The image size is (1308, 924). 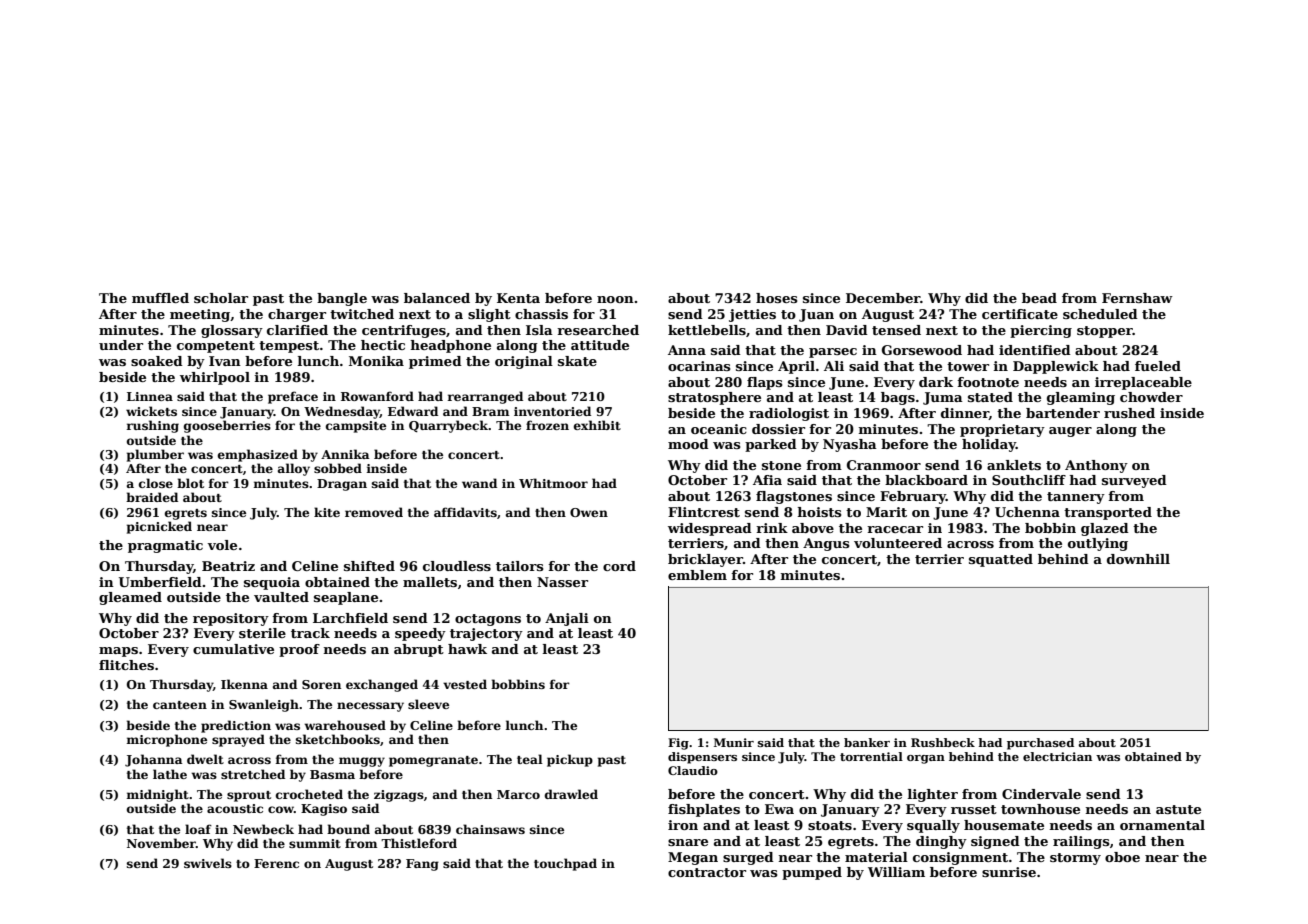 What do you see at coordinates (1178, 809) in the screenshot?
I see `astute` at bounding box center [1178, 809].
